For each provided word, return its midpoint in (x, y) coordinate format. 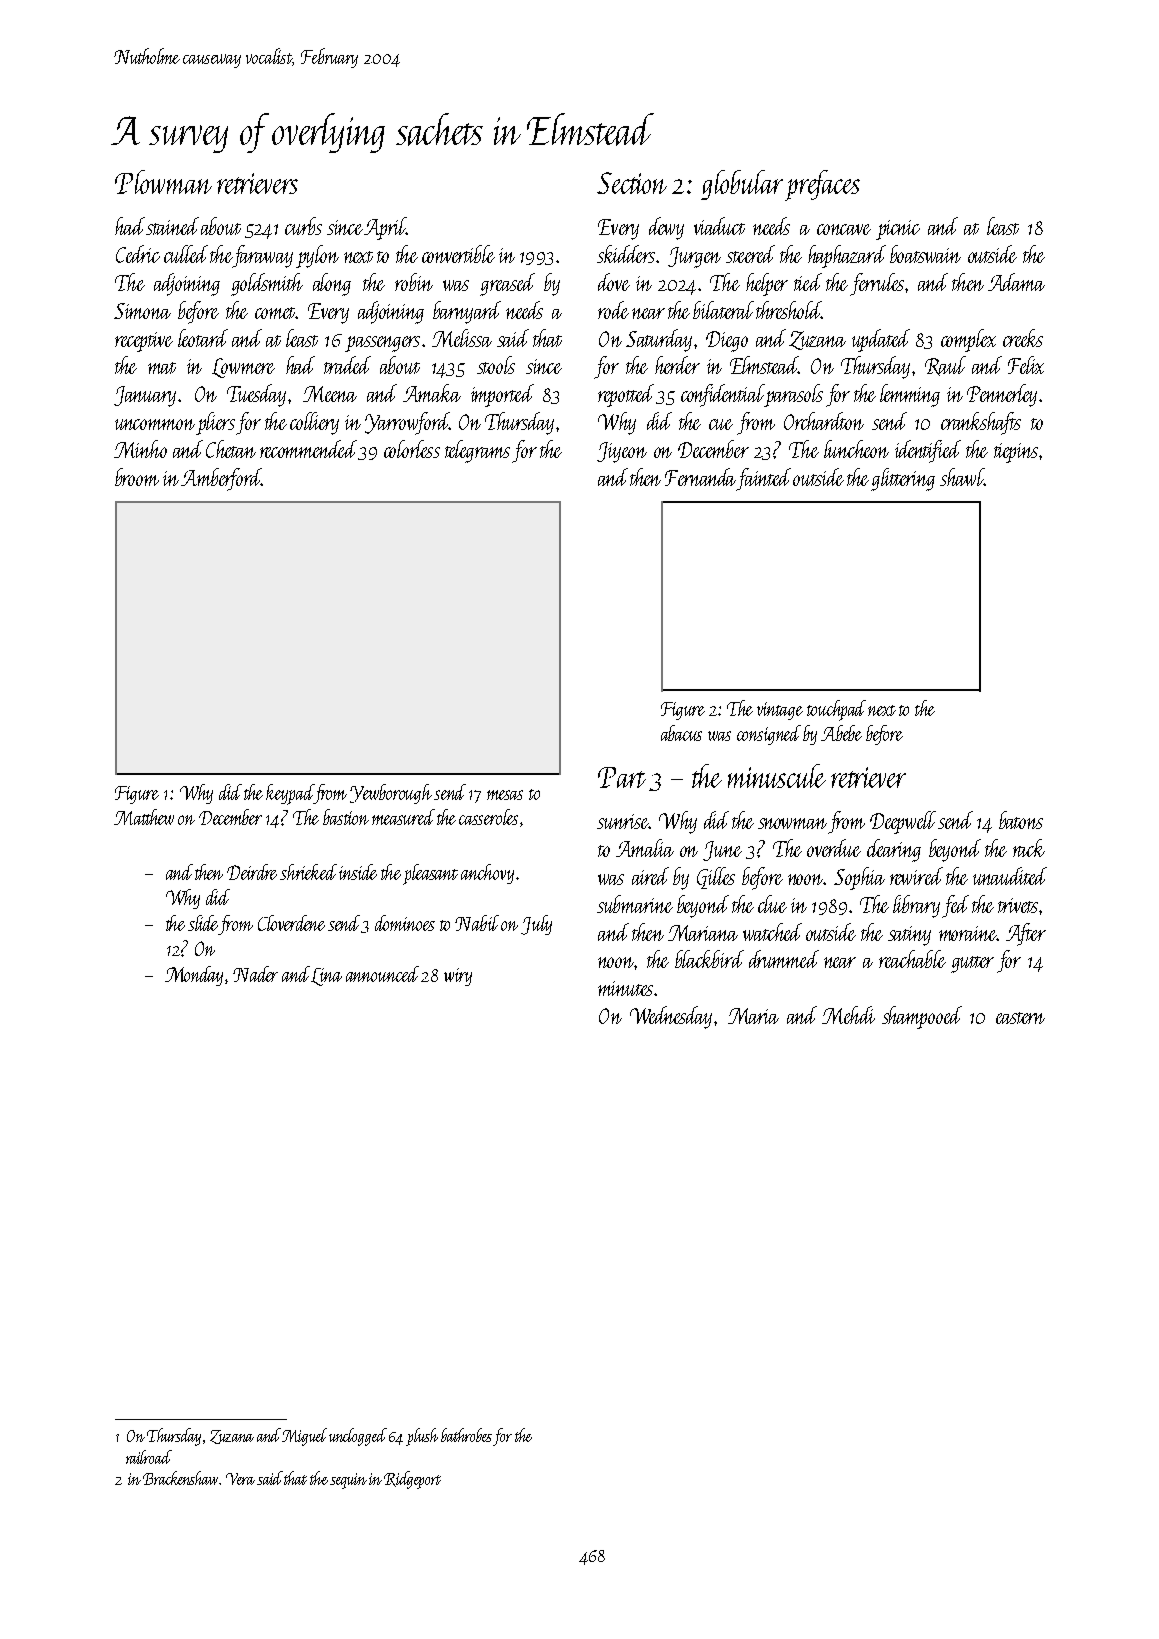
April (385, 228)
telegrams (477, 451)
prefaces (822, 185)
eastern (1020, 1018)
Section (632, 183)
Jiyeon (622, 452)
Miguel (304, 1437)
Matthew (144, 817)
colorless (412, 449)
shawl (962, 477)
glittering (903, 479)
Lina (326, 977)
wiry (458, 977)
